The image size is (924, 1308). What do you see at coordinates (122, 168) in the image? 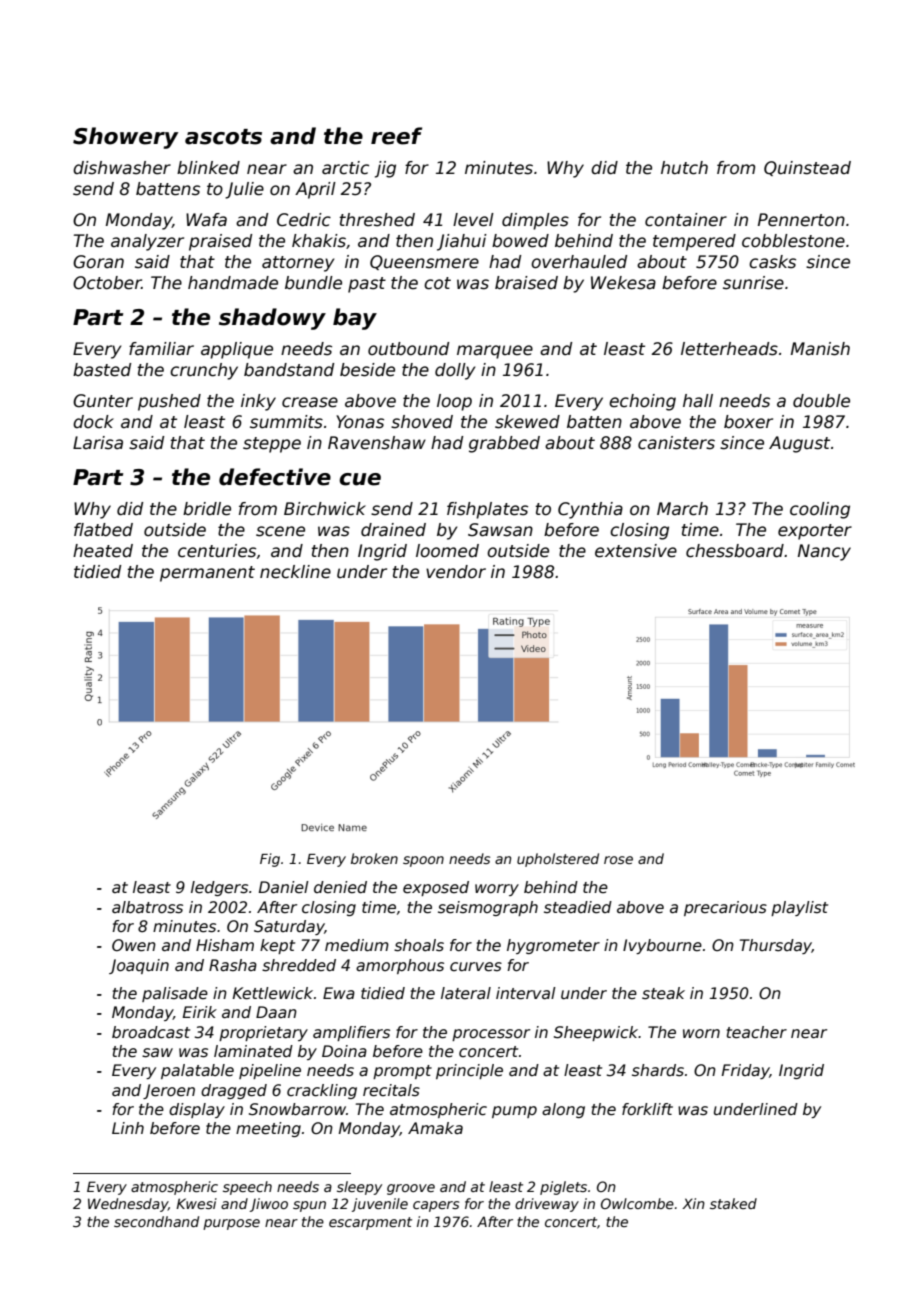
I see `dishwasher` at bounding box center [122, 168].
